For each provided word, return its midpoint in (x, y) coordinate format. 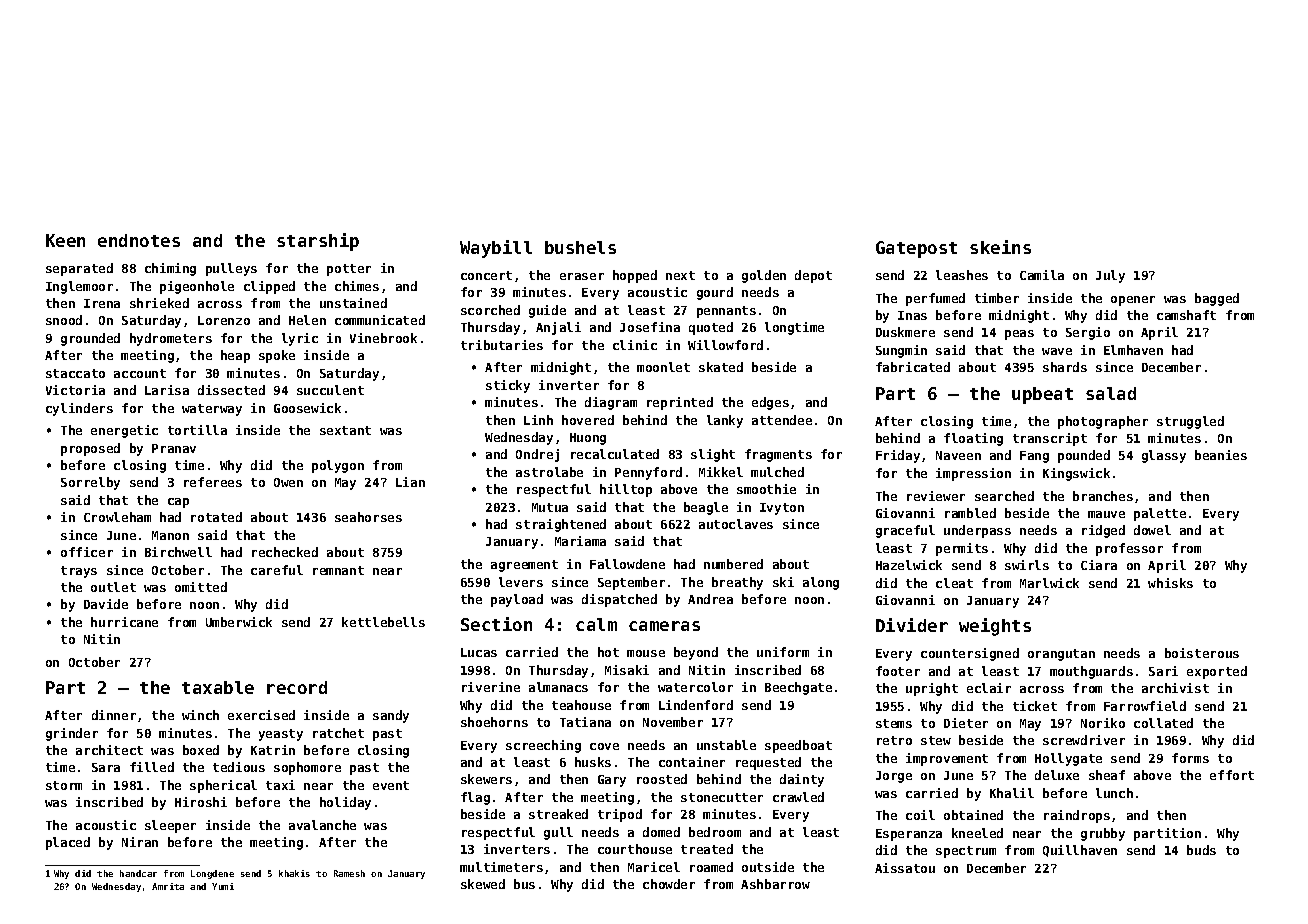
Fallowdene (627, 564)
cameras (664, 626)
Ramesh (349, 873)
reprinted (680, 403)
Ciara (1099, 565)
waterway (212, 410)
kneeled (977, 833)
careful (277, 570)
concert (486, 275)
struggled (1190, 422)
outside (768, 867)
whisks (1170, 583)
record (297, 687)
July (1110, 276)
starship (318, 242)
